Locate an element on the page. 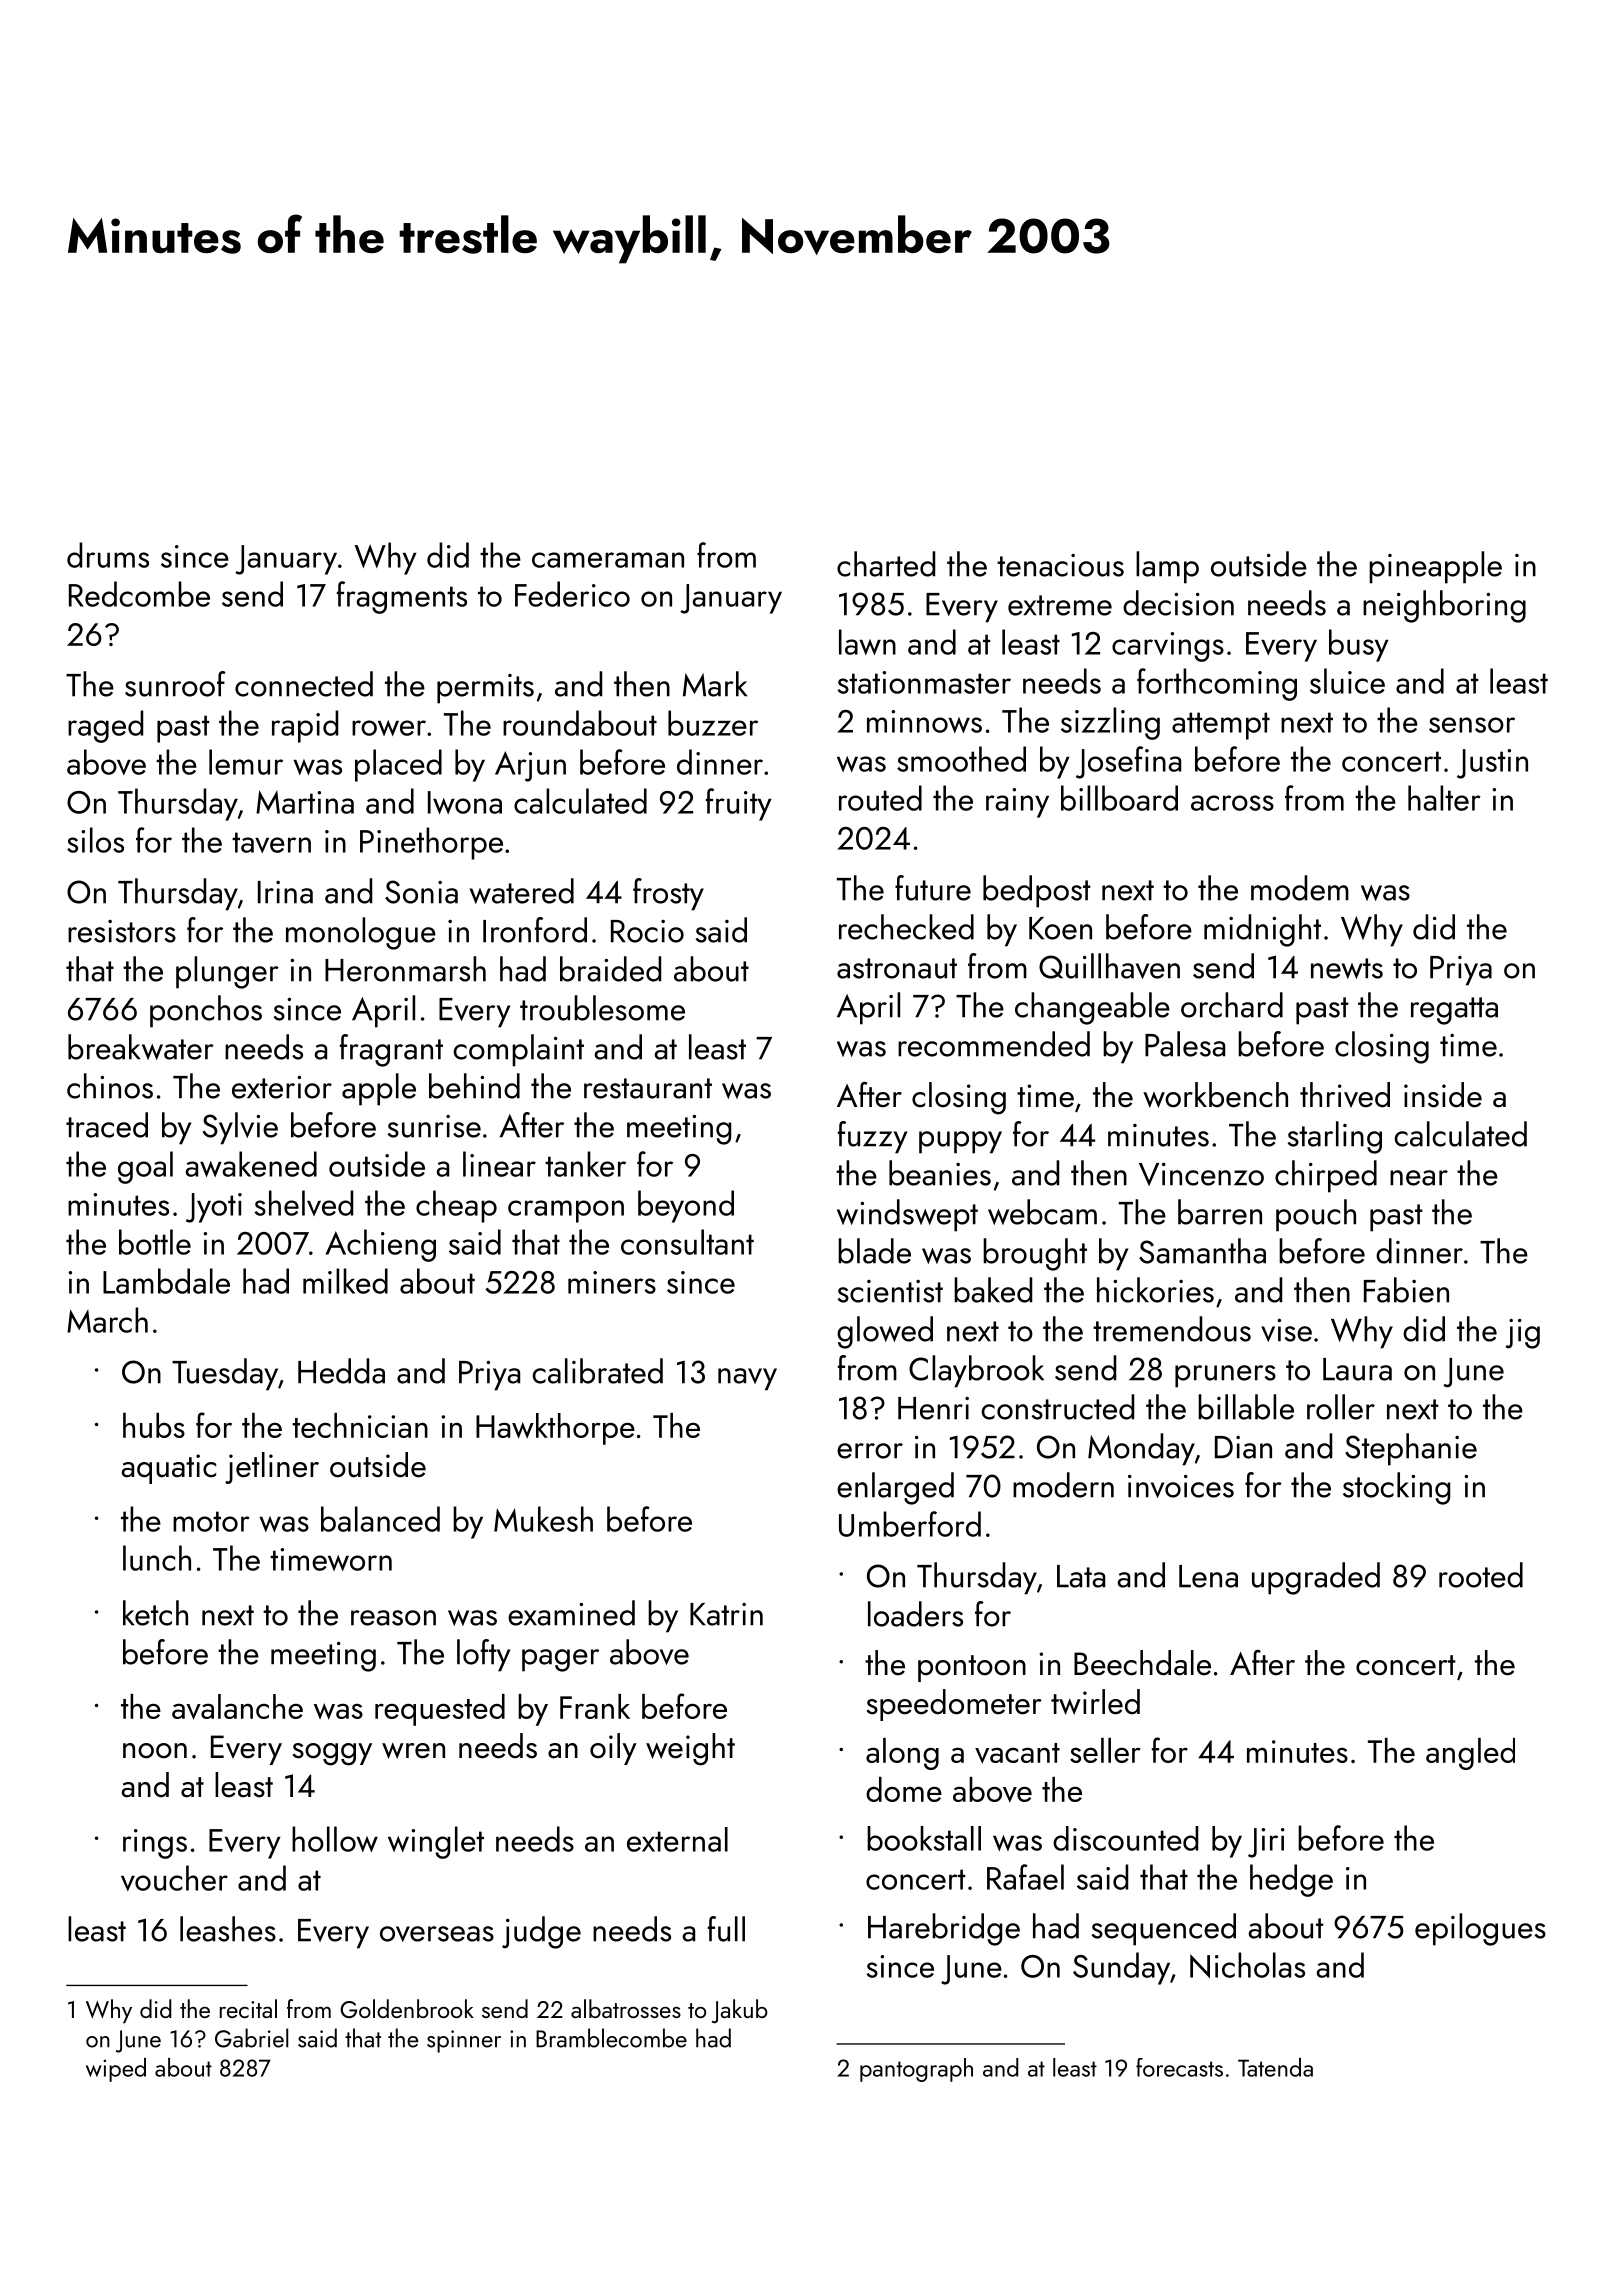 The image size is (1620, 2292). drums is located at coordinates (108, 555).
